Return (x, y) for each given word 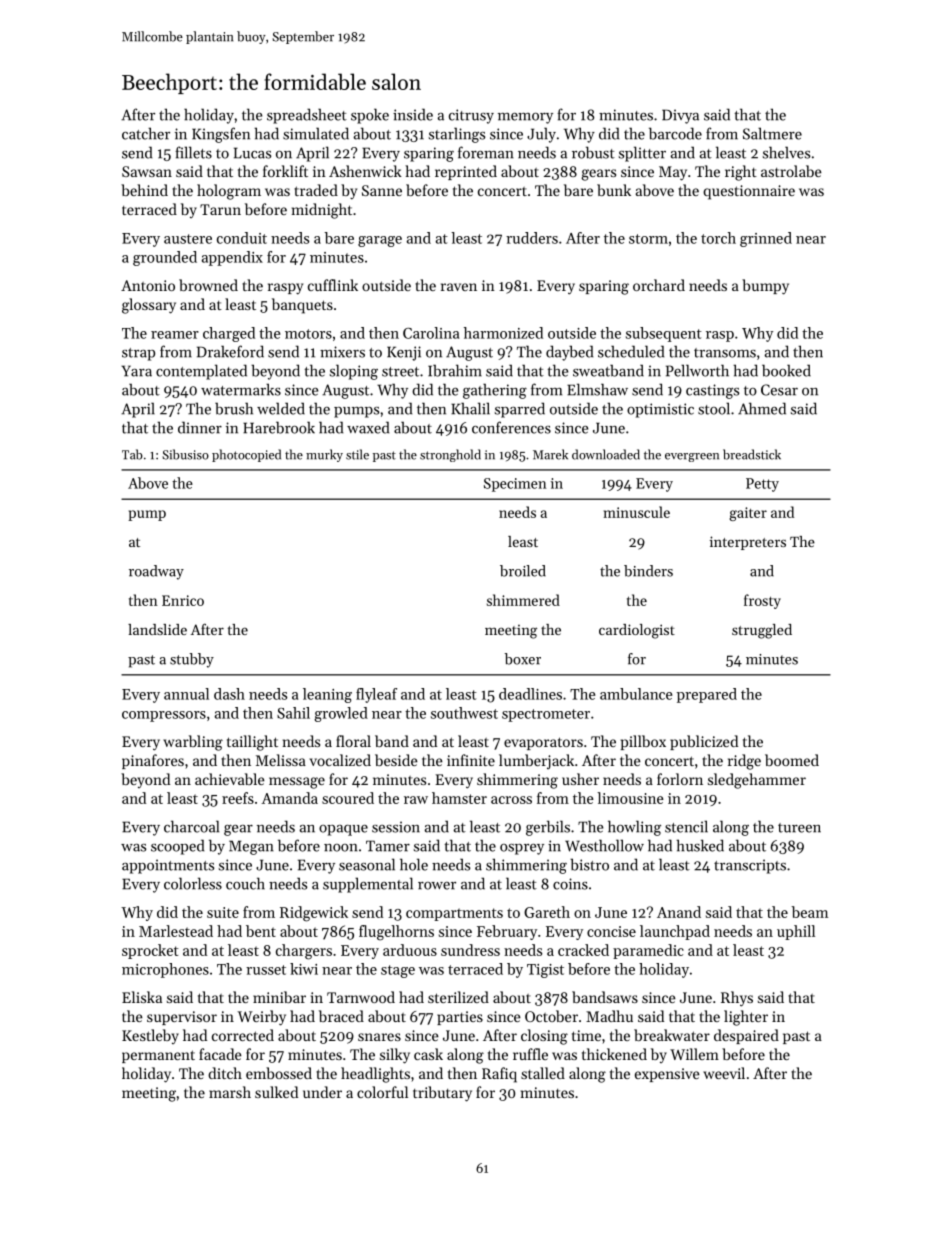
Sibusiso (185, 454)
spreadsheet (307, 116)
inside (413, 114)
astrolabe (791, 171)
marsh (230, 1092)
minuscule (637, 512)
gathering (495, 391)
